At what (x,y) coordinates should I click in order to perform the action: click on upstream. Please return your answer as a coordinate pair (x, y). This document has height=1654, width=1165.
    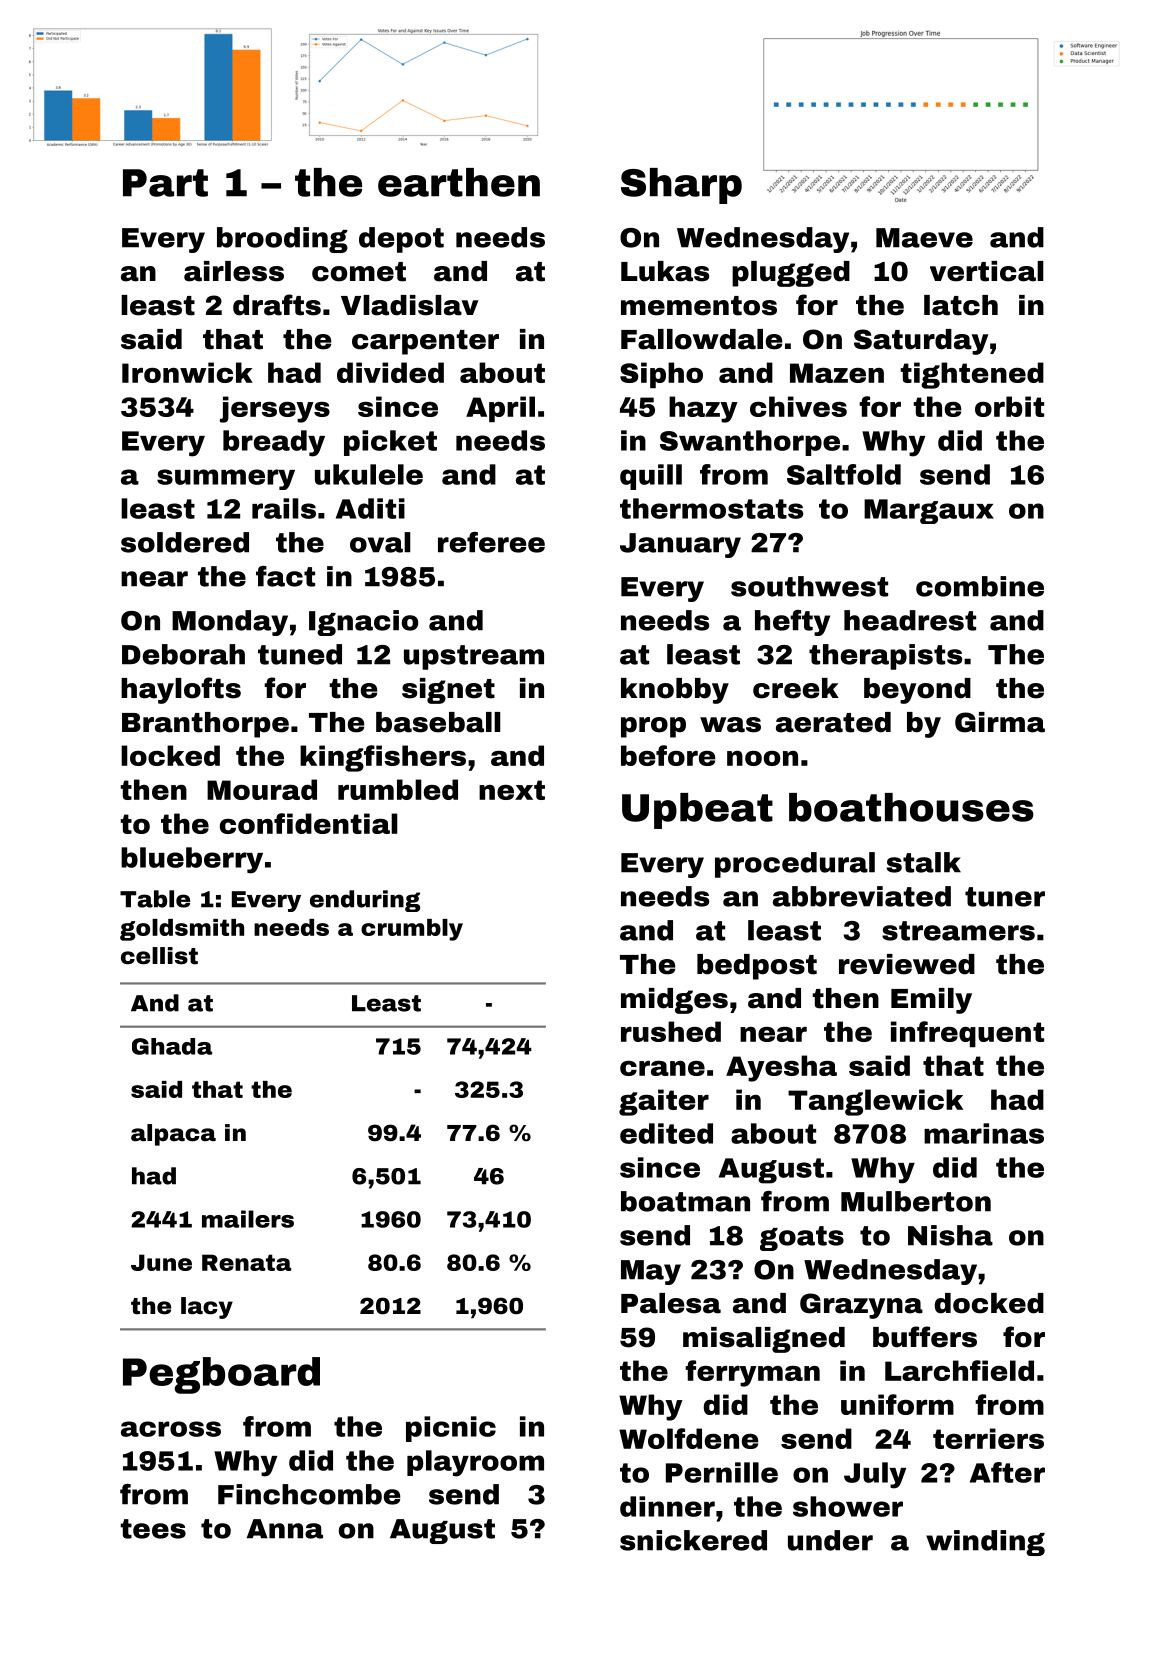
    Looking at the image, I should click on (474, 657).
